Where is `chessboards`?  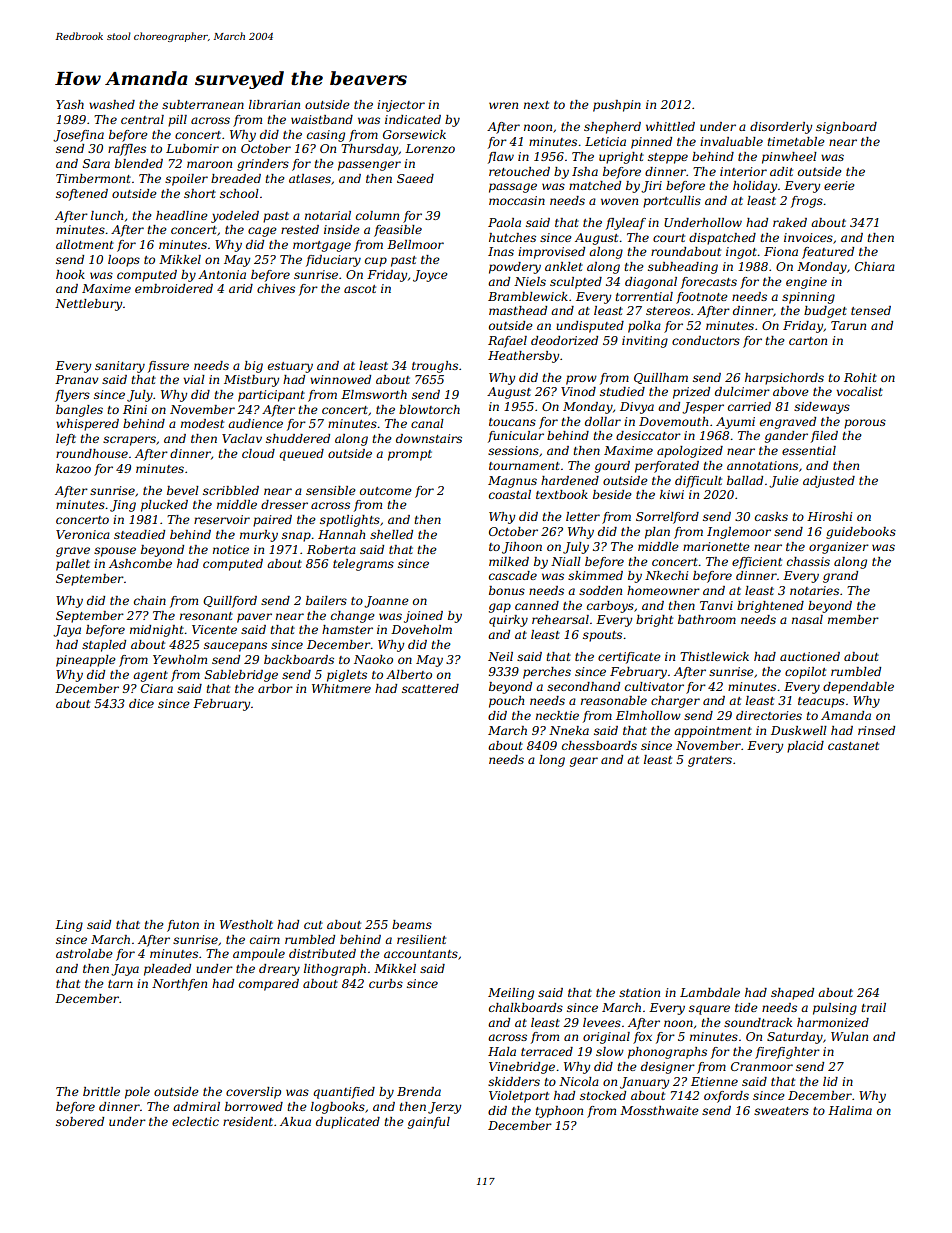
chessboards is located at coordinates (599, 745).
